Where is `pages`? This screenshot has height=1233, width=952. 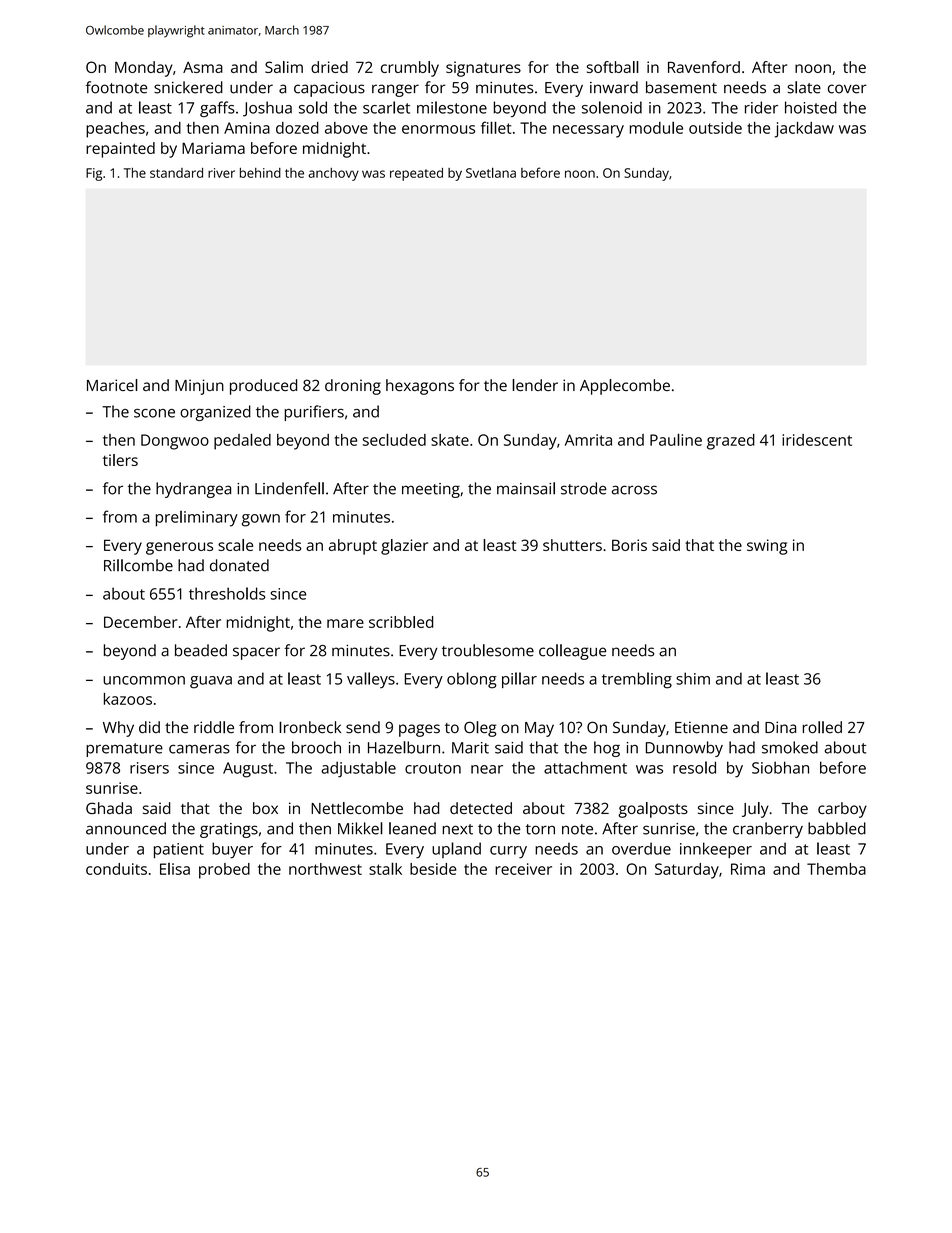 pages is located at coordinates (419, 730).
